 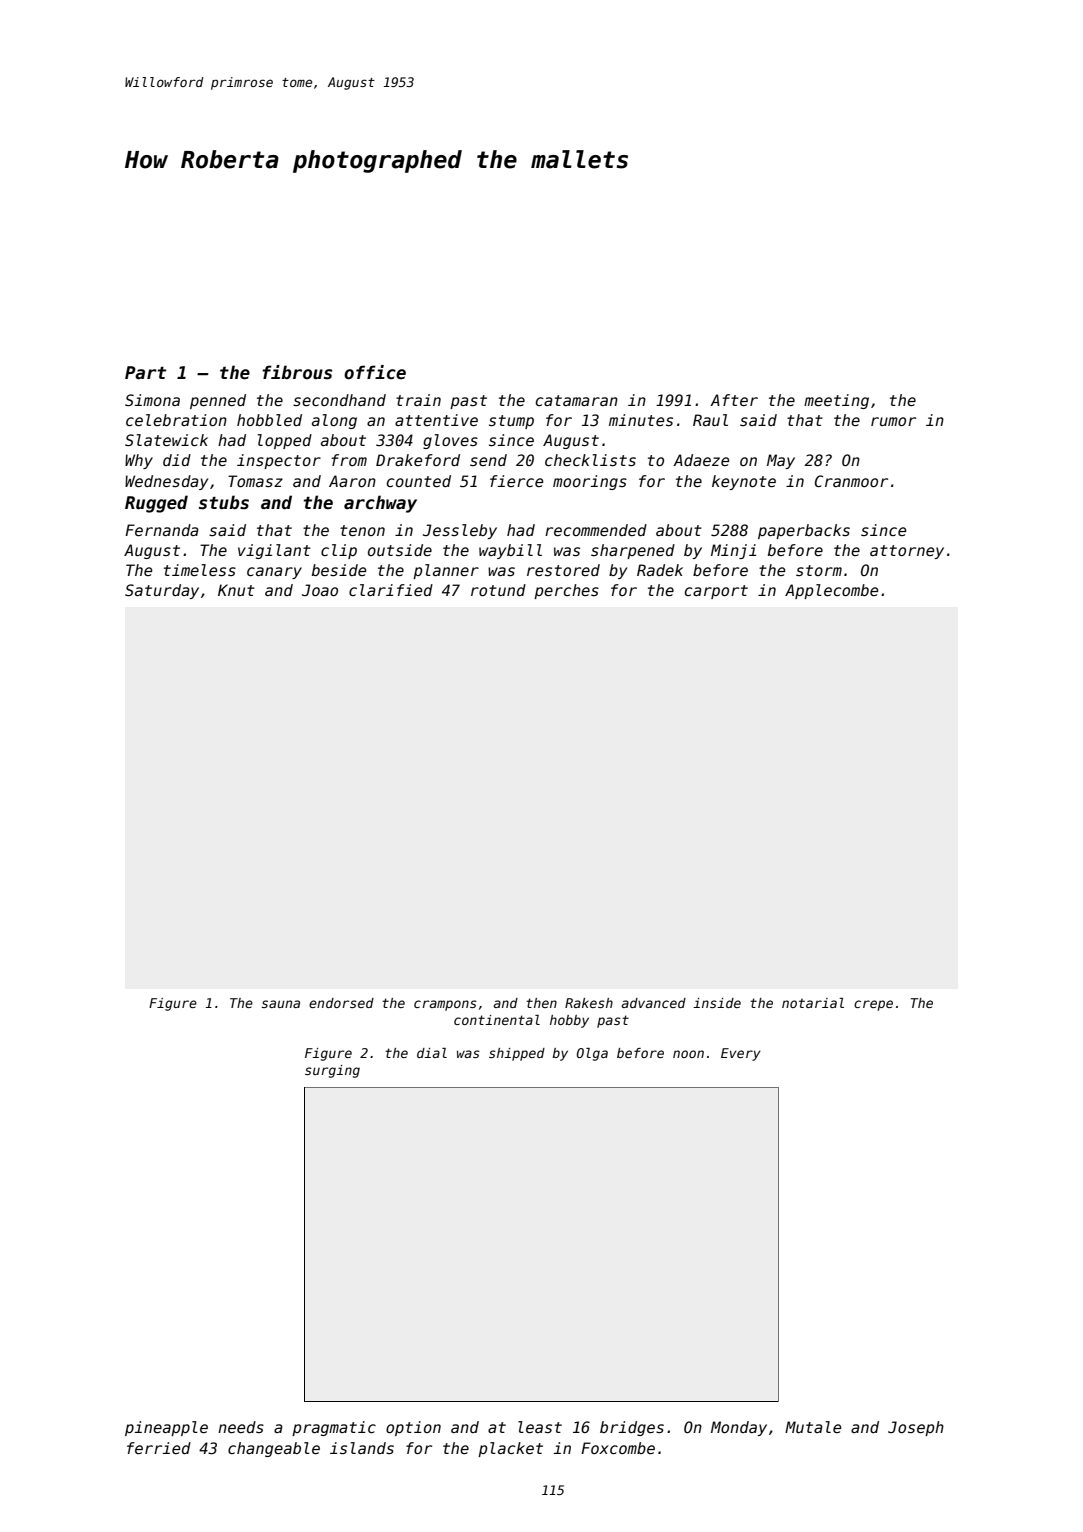 I want to click on crampons, so click(x=445, y=1005).
